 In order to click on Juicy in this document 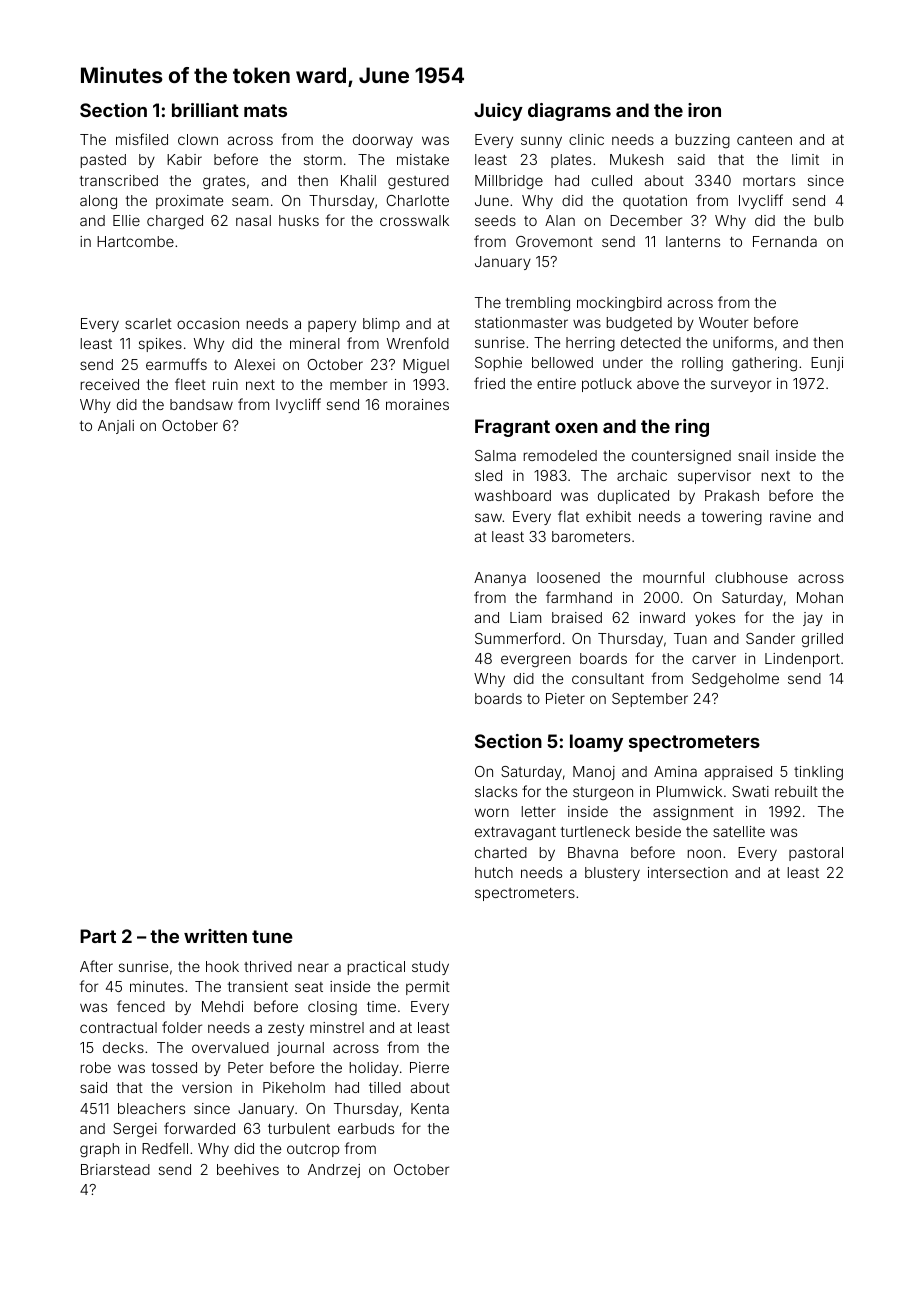, I will do `click(498, 112)`.
